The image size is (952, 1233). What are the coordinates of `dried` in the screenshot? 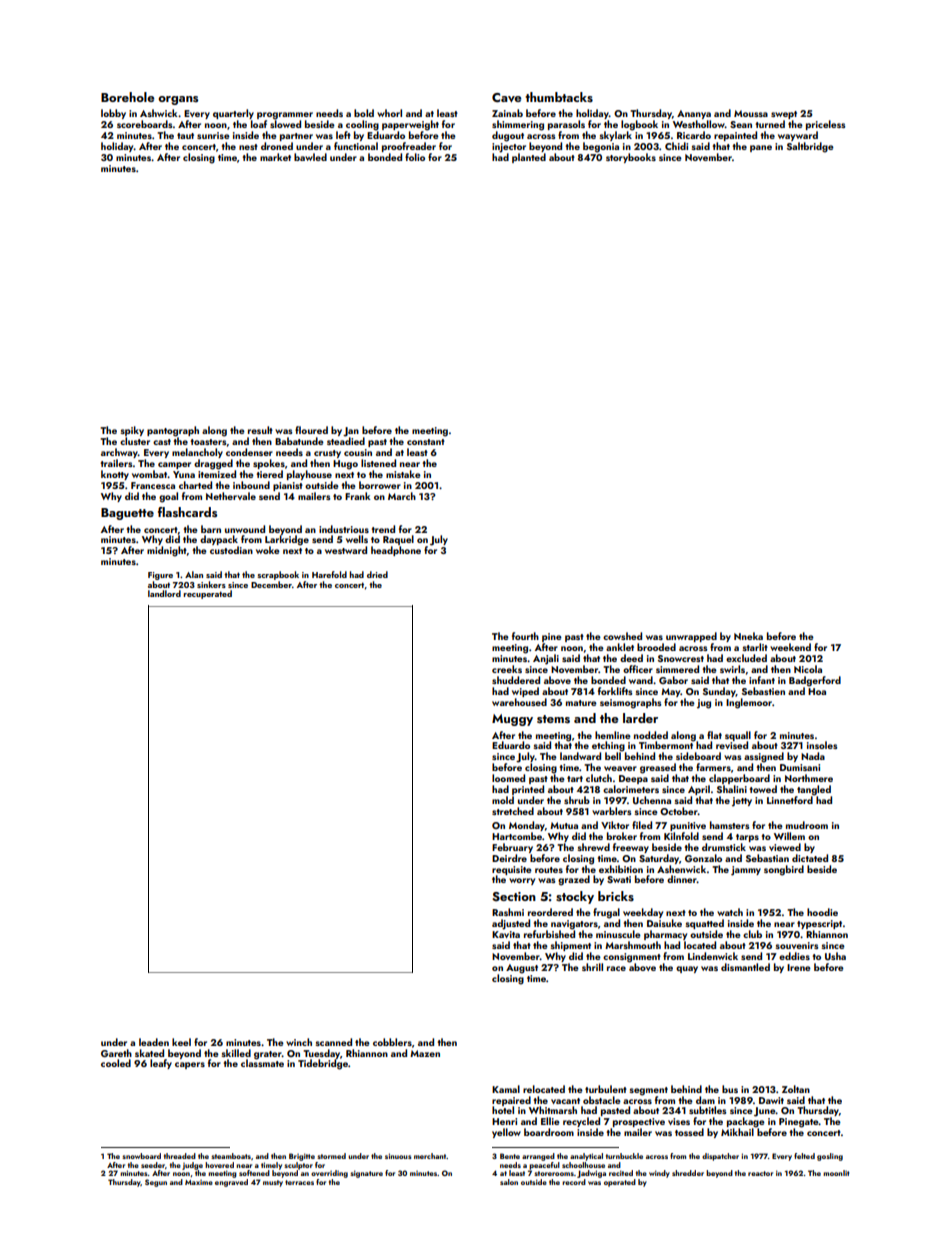 It's located at (377, 574).
